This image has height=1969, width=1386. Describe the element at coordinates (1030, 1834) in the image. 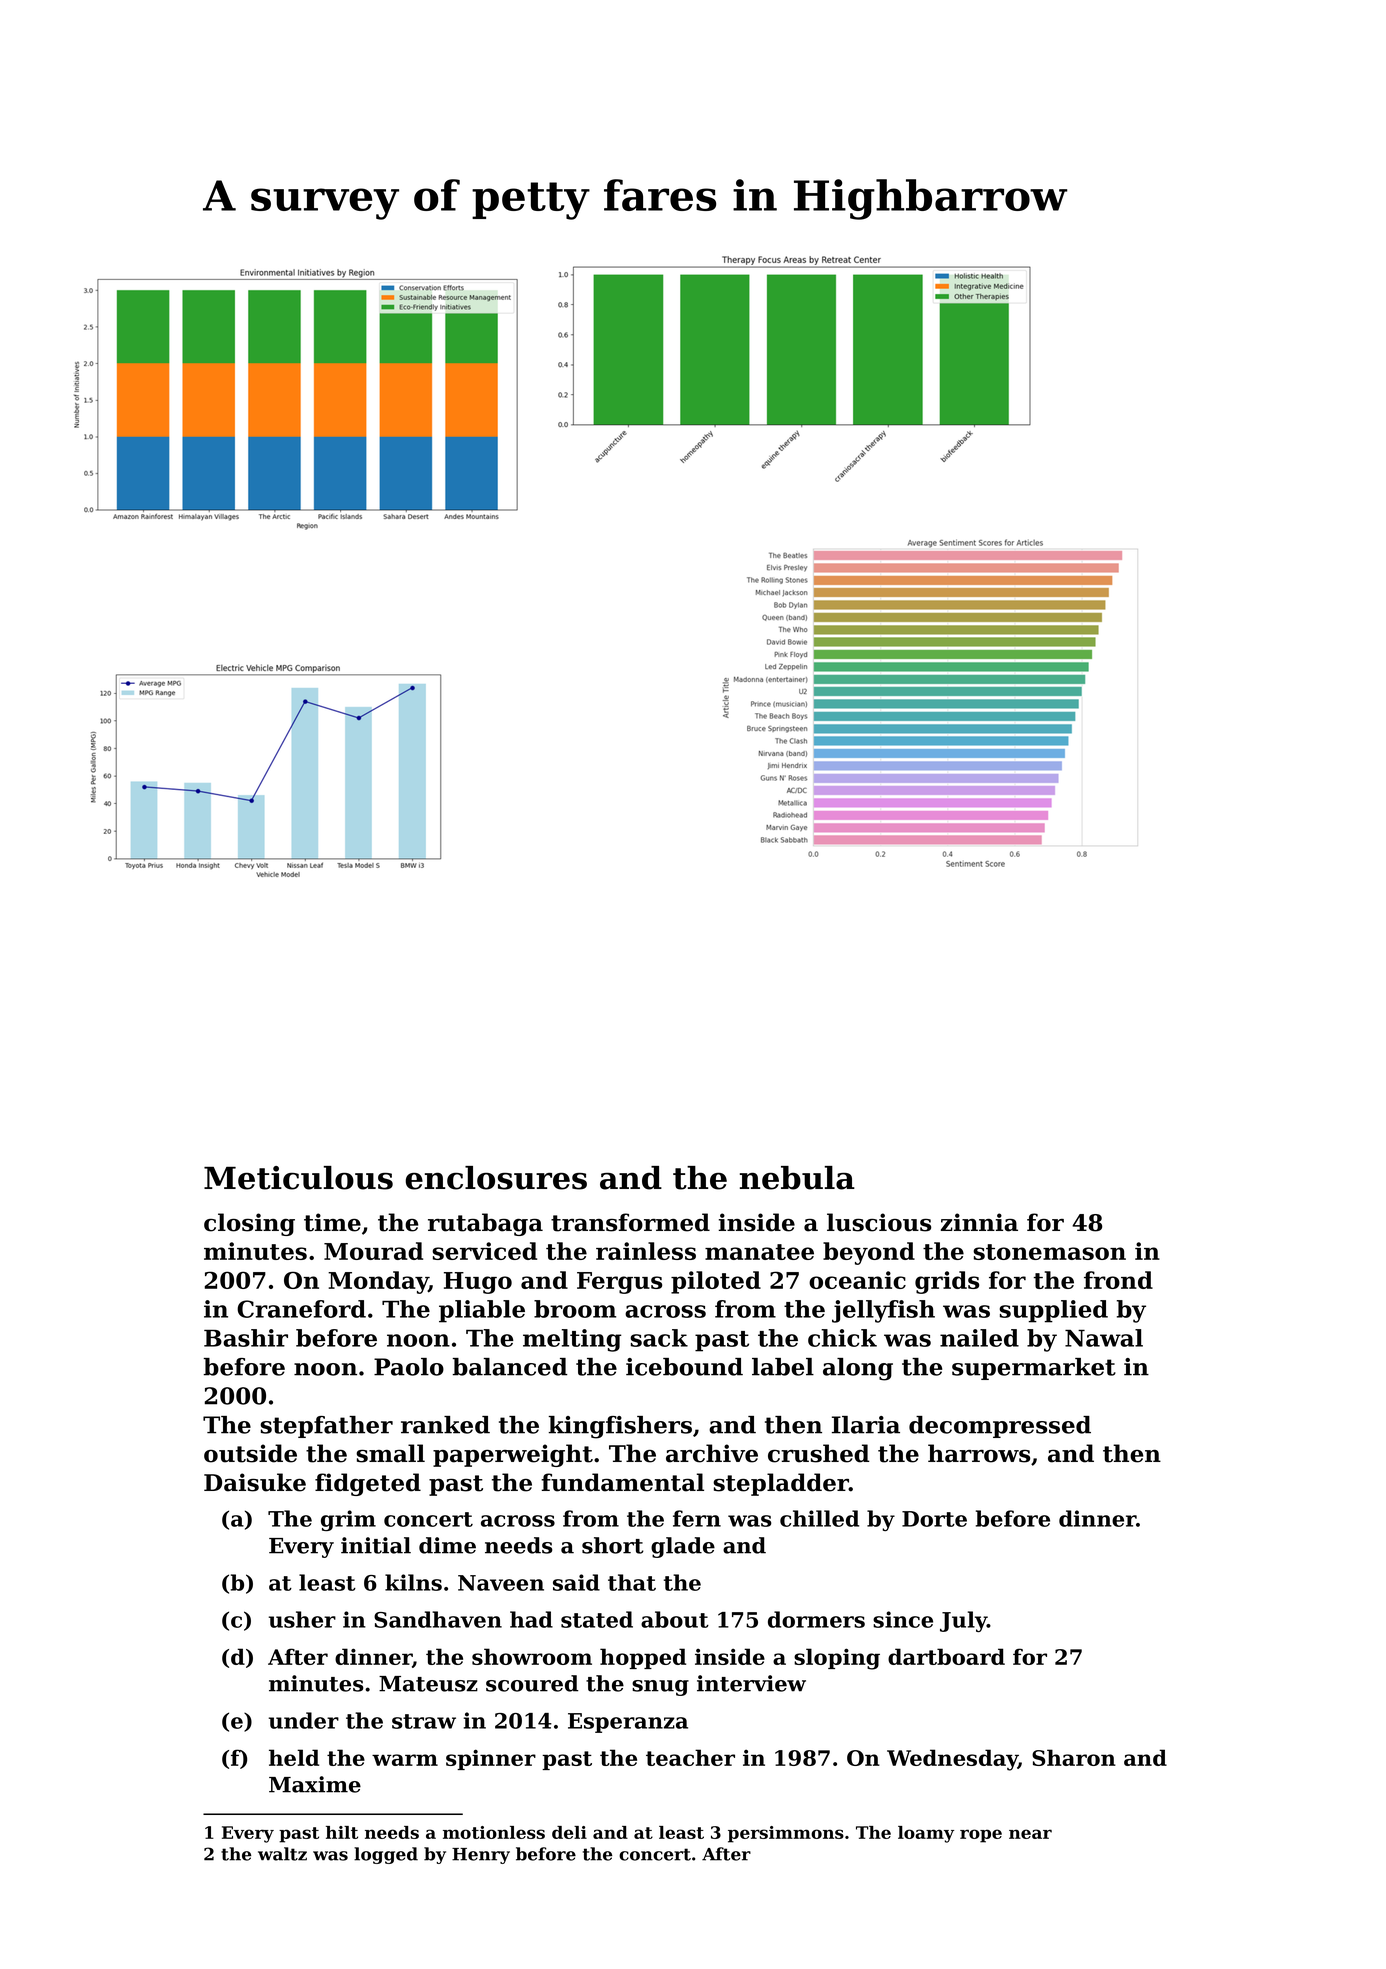

I see `near` at that location.
